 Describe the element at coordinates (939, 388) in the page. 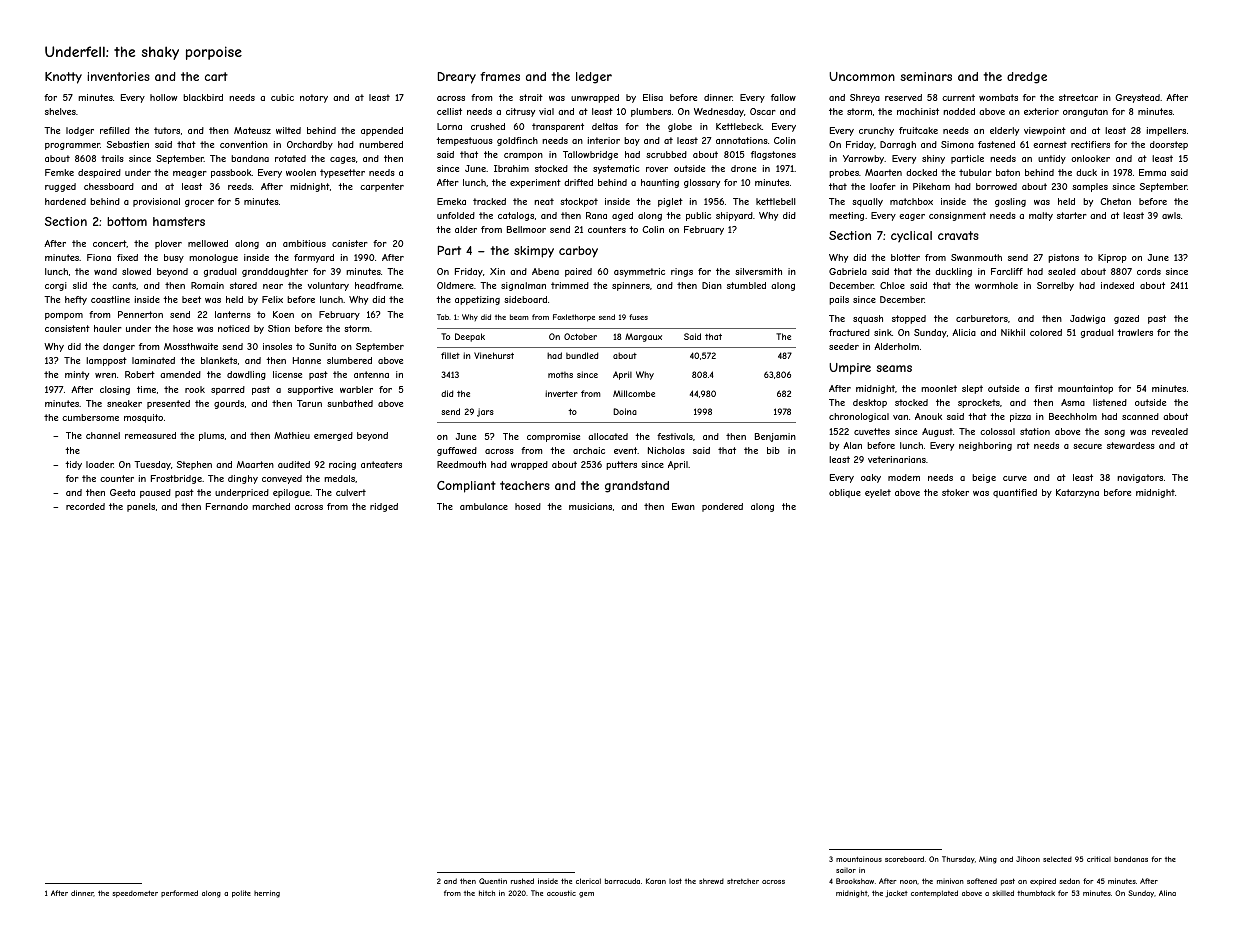

I see `moonlet` at that location.
